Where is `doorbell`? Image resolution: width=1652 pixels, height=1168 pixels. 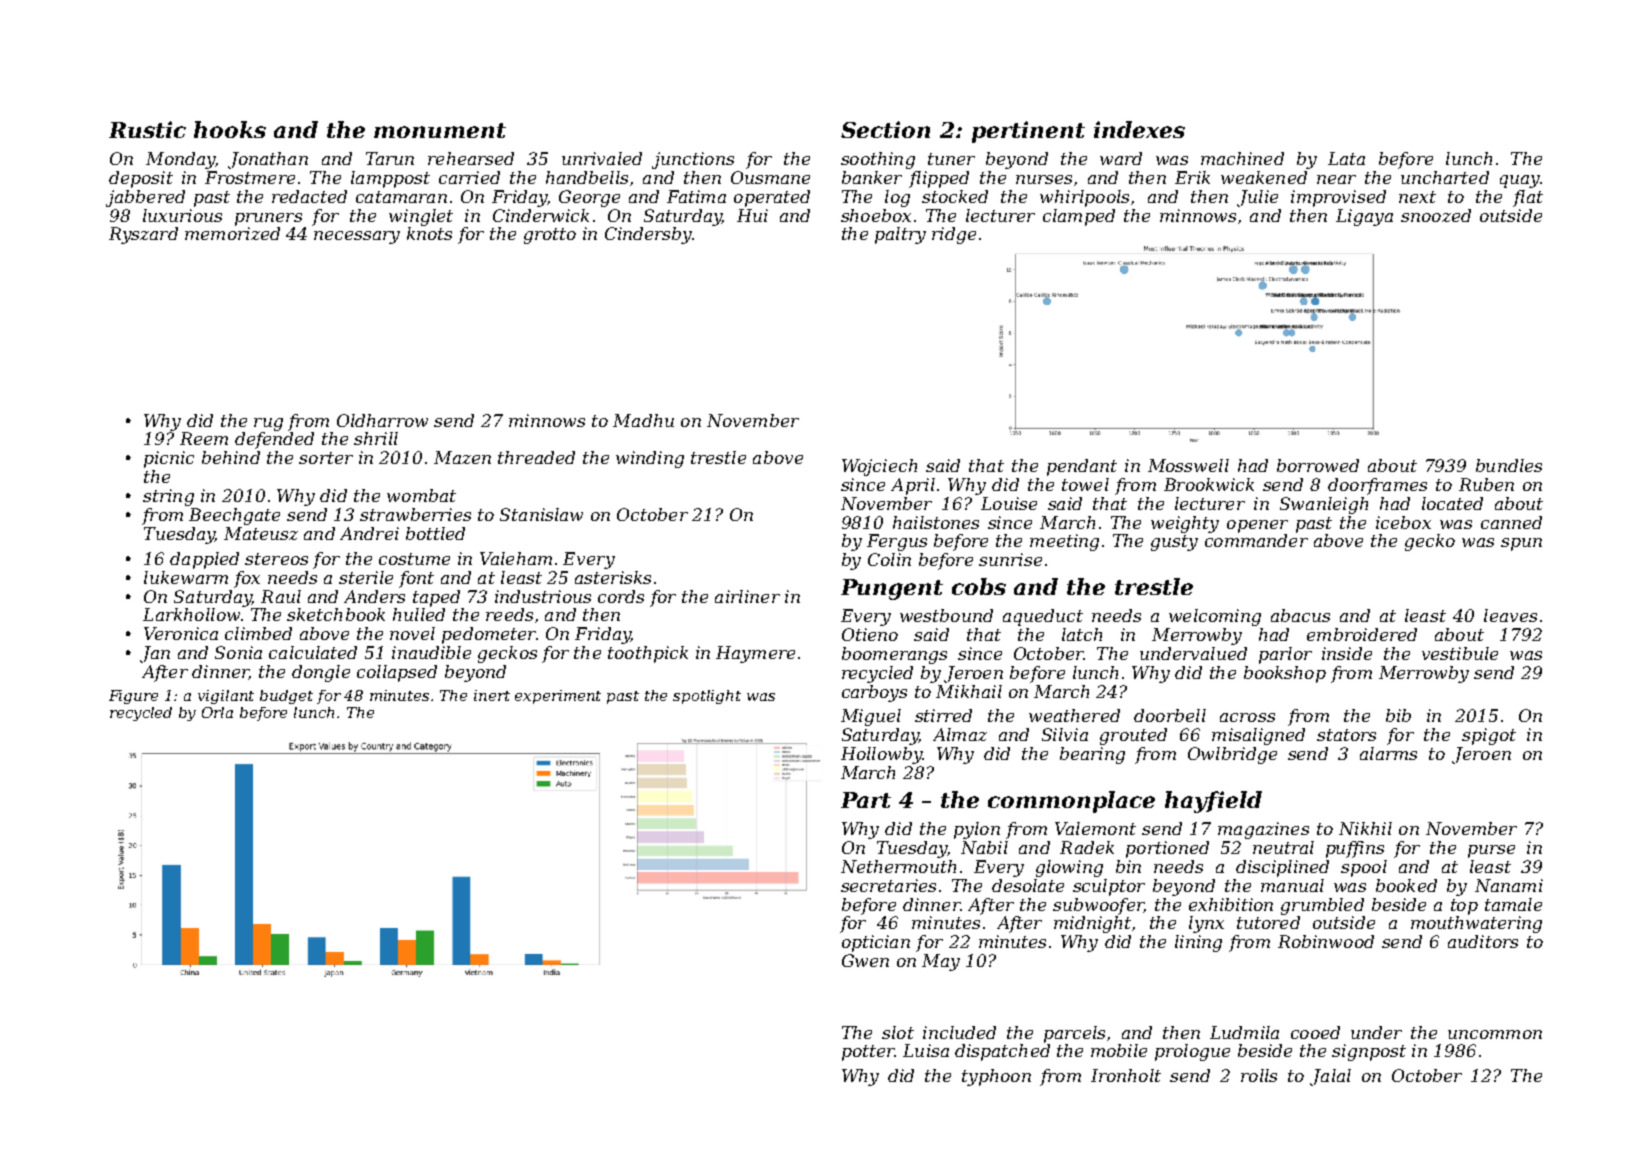 doorbell is located at coordinates (1170, 715).
